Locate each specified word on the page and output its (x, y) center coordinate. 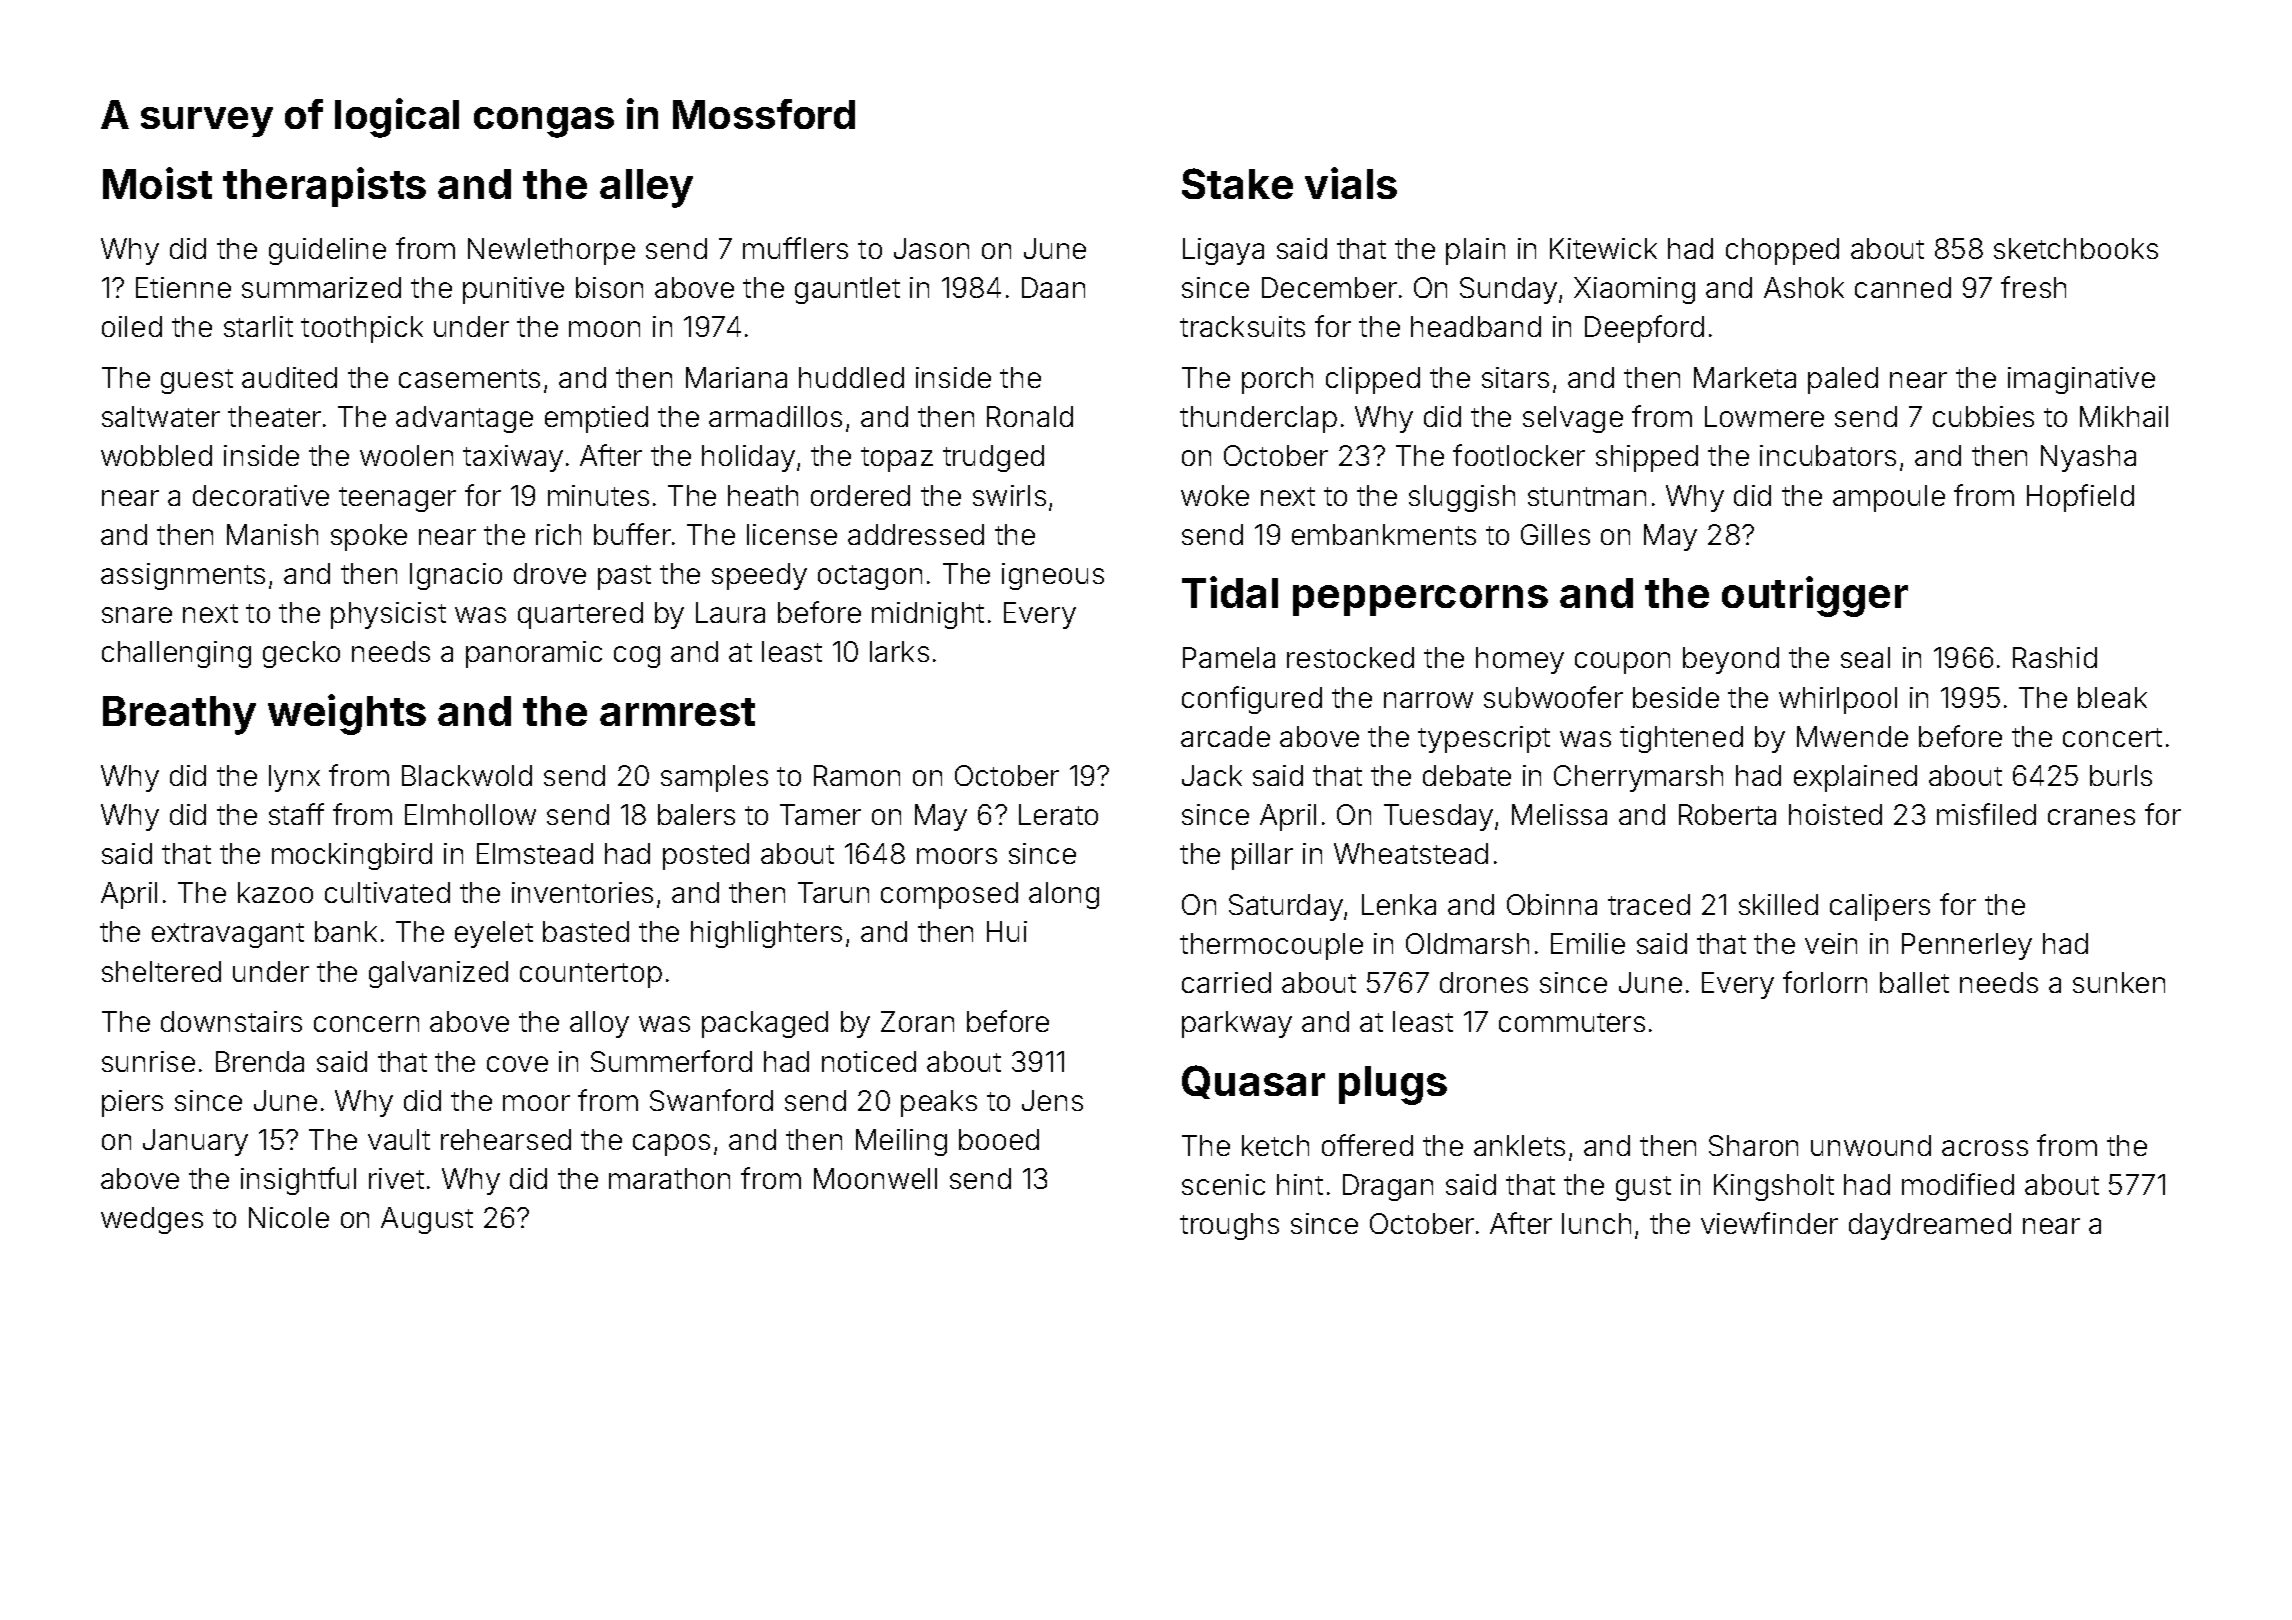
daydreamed (1930, 1226)
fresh (2033, 287)
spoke (369, 537)
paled (1843, 380)
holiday (748, 458)
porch (1277, 380)
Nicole (289, 1217)
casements (469, 378)
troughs (1229, 1226)
